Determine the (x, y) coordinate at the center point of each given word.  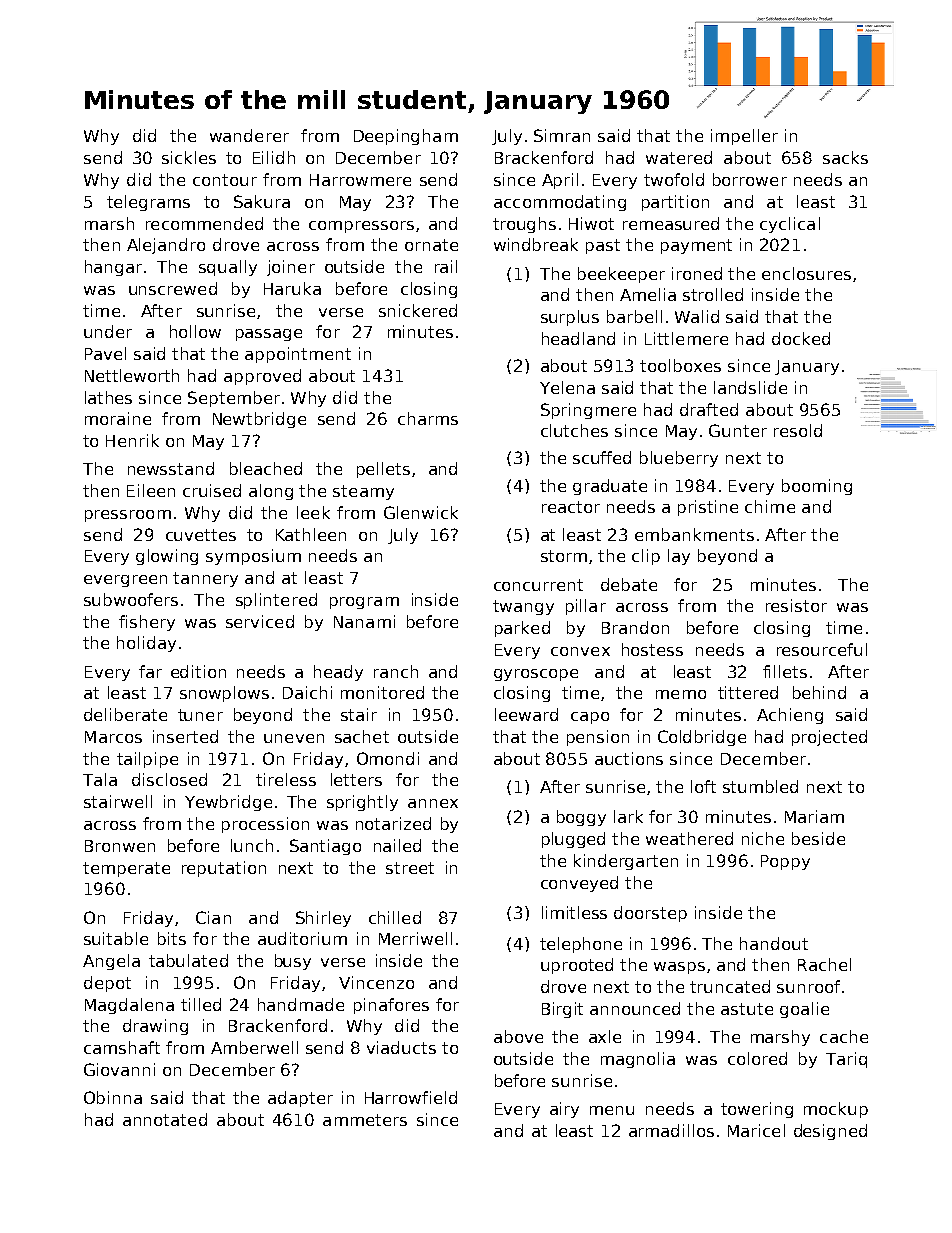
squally (228, 268)
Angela (111, 962)
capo (590, 718)
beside (818, 838)
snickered (418, 310)
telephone (581, 945)
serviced (260, 621)
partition (675, 203)
